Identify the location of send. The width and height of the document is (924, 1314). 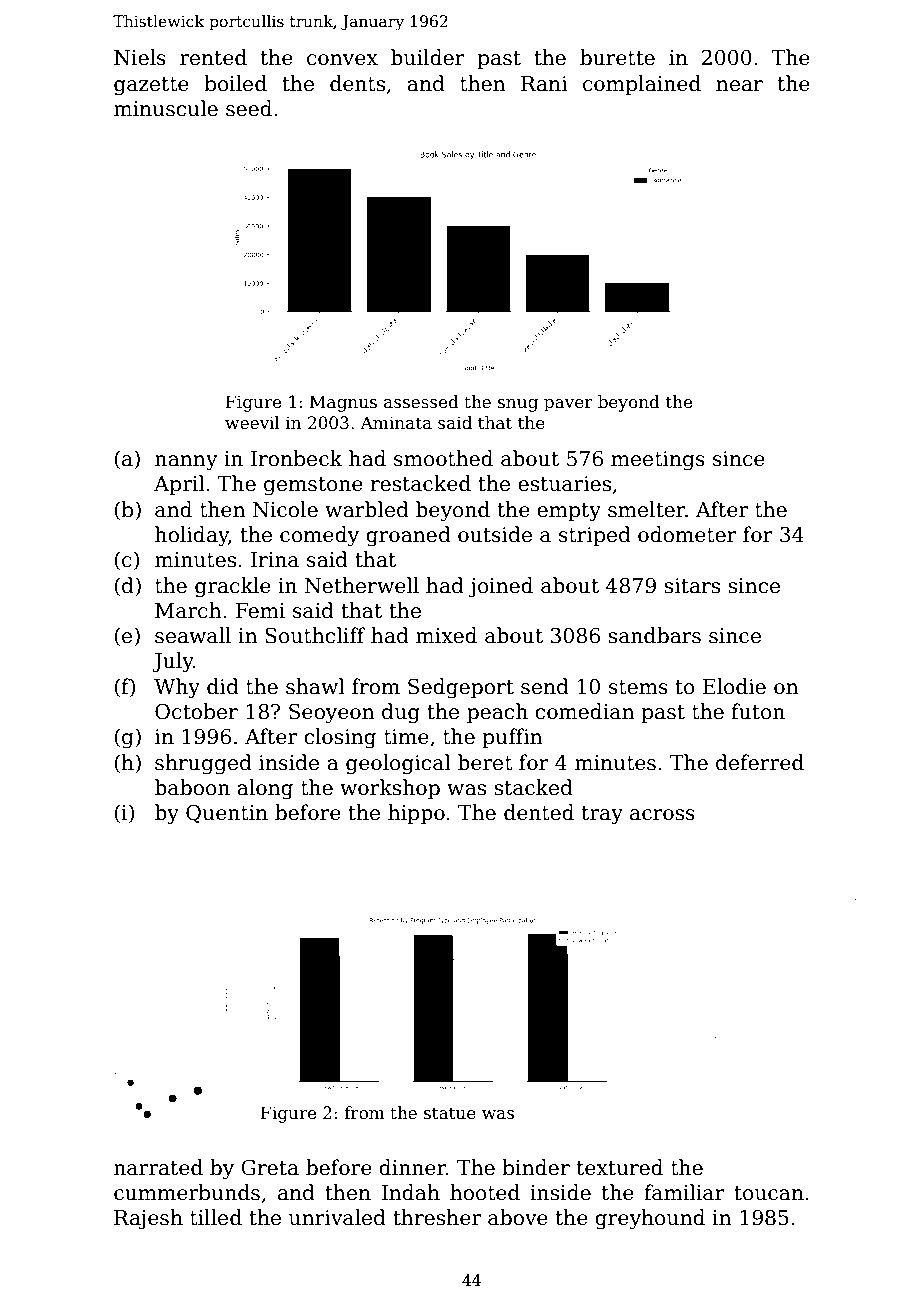
(545, 686).
